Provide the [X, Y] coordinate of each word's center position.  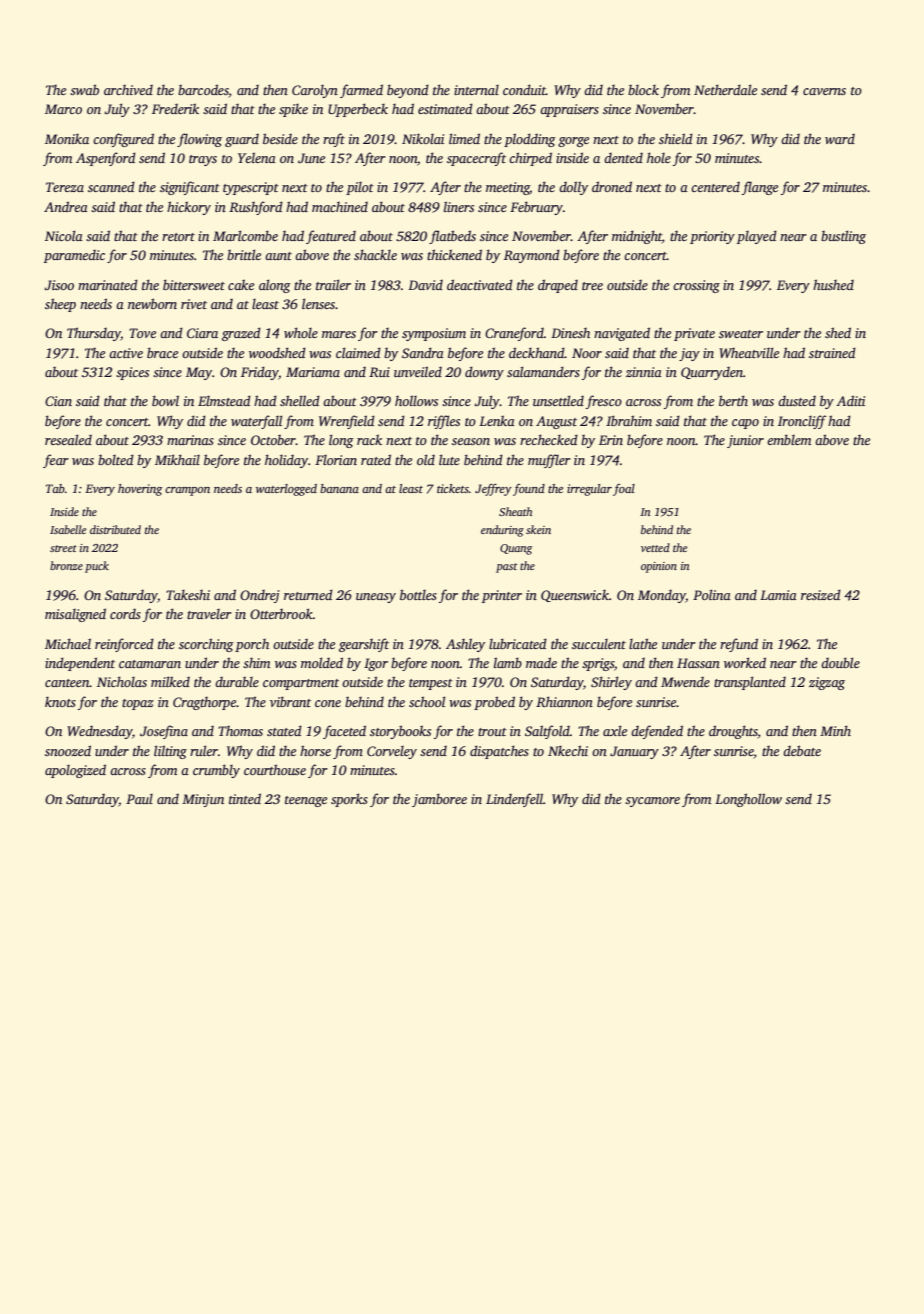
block [643, 89]
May [199, 373]
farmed [361, 91]
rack [369, 439]
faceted [344, 732]
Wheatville [749, 352]
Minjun [203, 800]
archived [128, 90]
